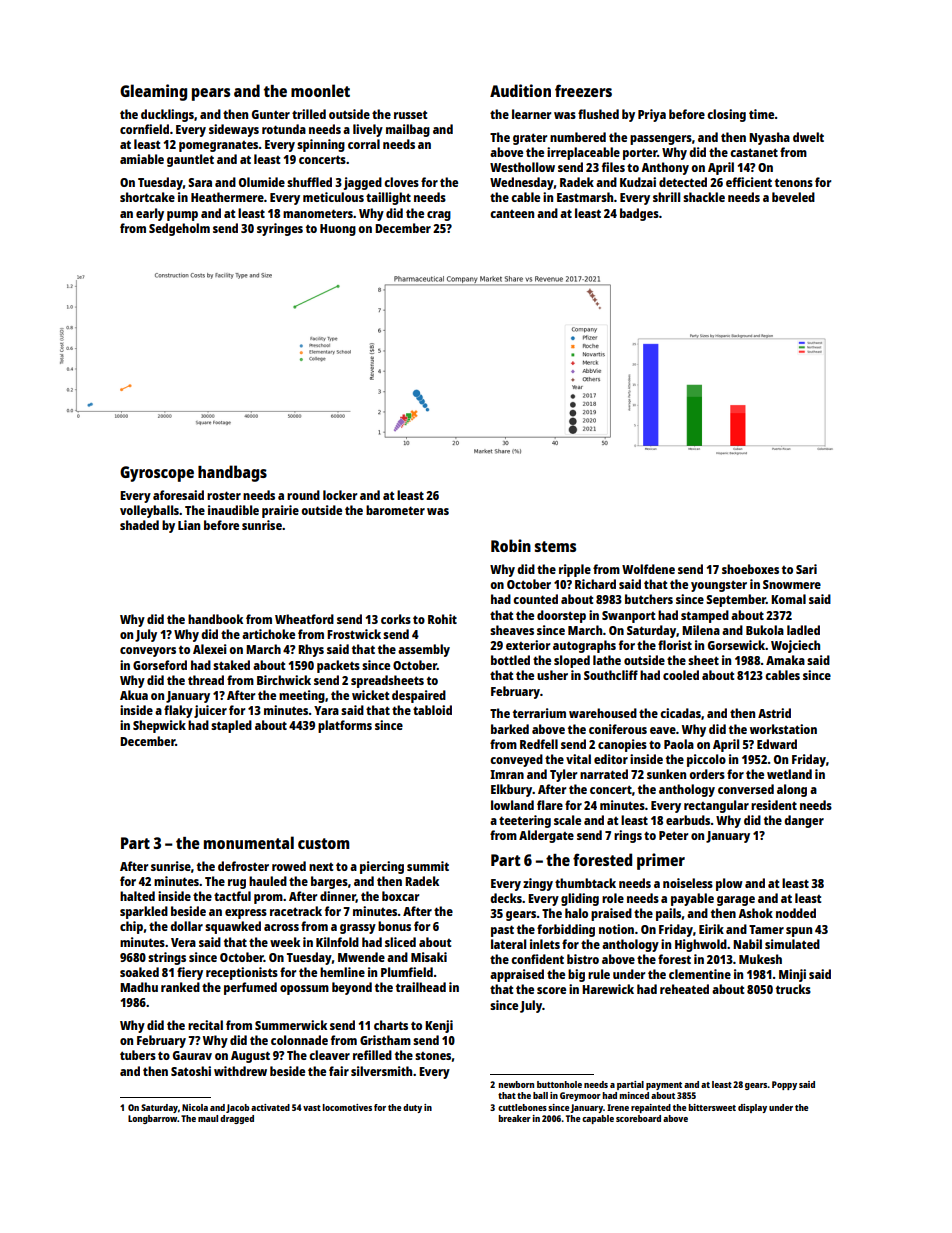 The height and width of the screenshot is (1233, 952). I want to click on early, so click(150, 214).
